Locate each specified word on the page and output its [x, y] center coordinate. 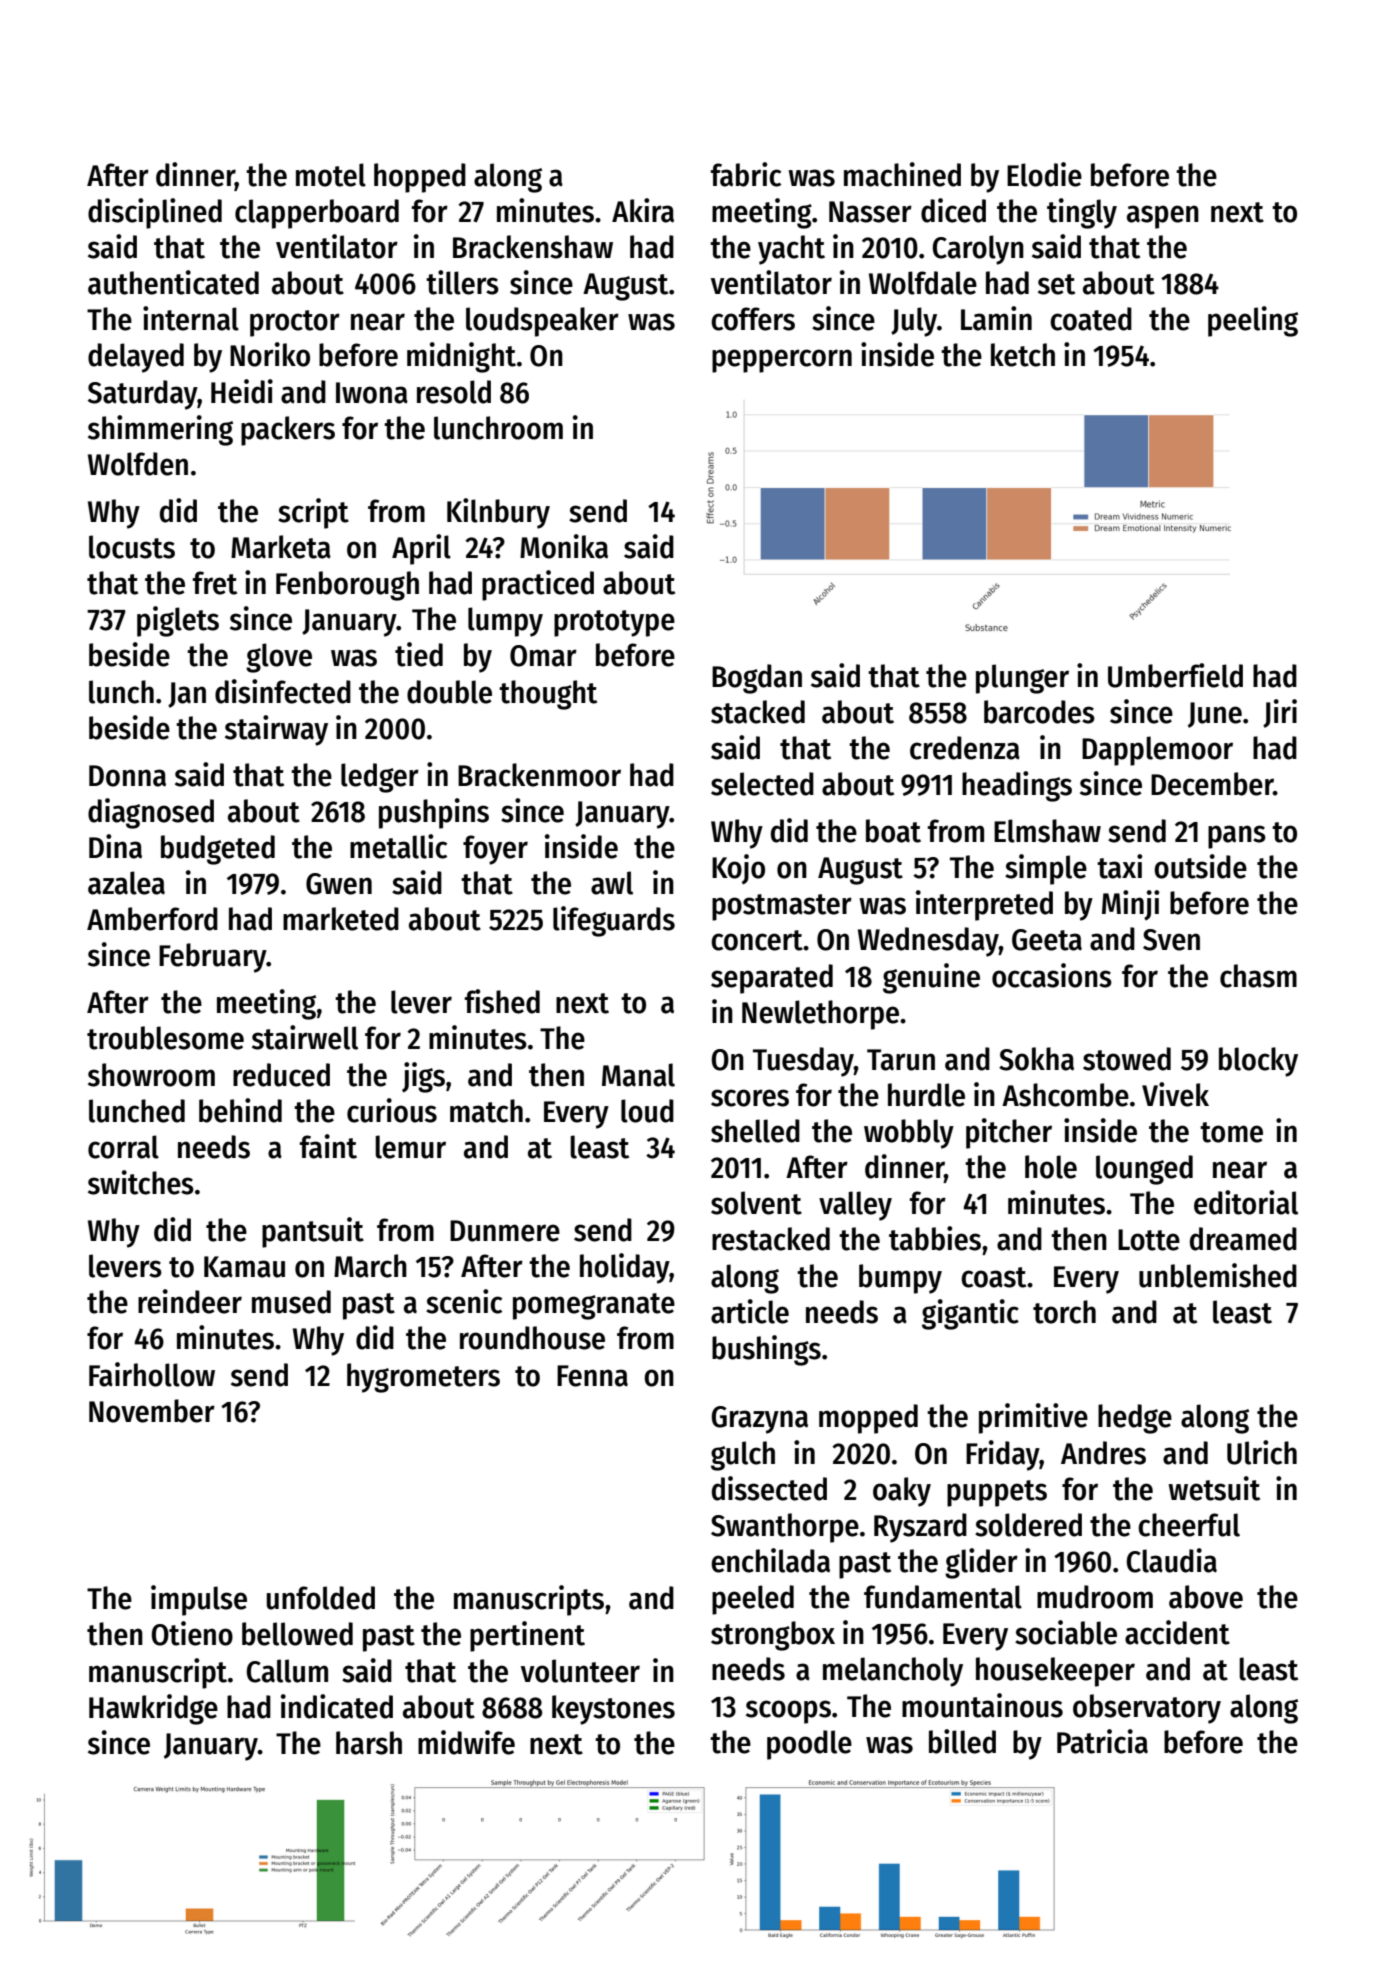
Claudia [1171, 1560]
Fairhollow [152, 1374]
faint [328, 1146]
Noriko [270, 354]
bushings [766, 1350]
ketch [1023, 355]
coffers [753, 319]
